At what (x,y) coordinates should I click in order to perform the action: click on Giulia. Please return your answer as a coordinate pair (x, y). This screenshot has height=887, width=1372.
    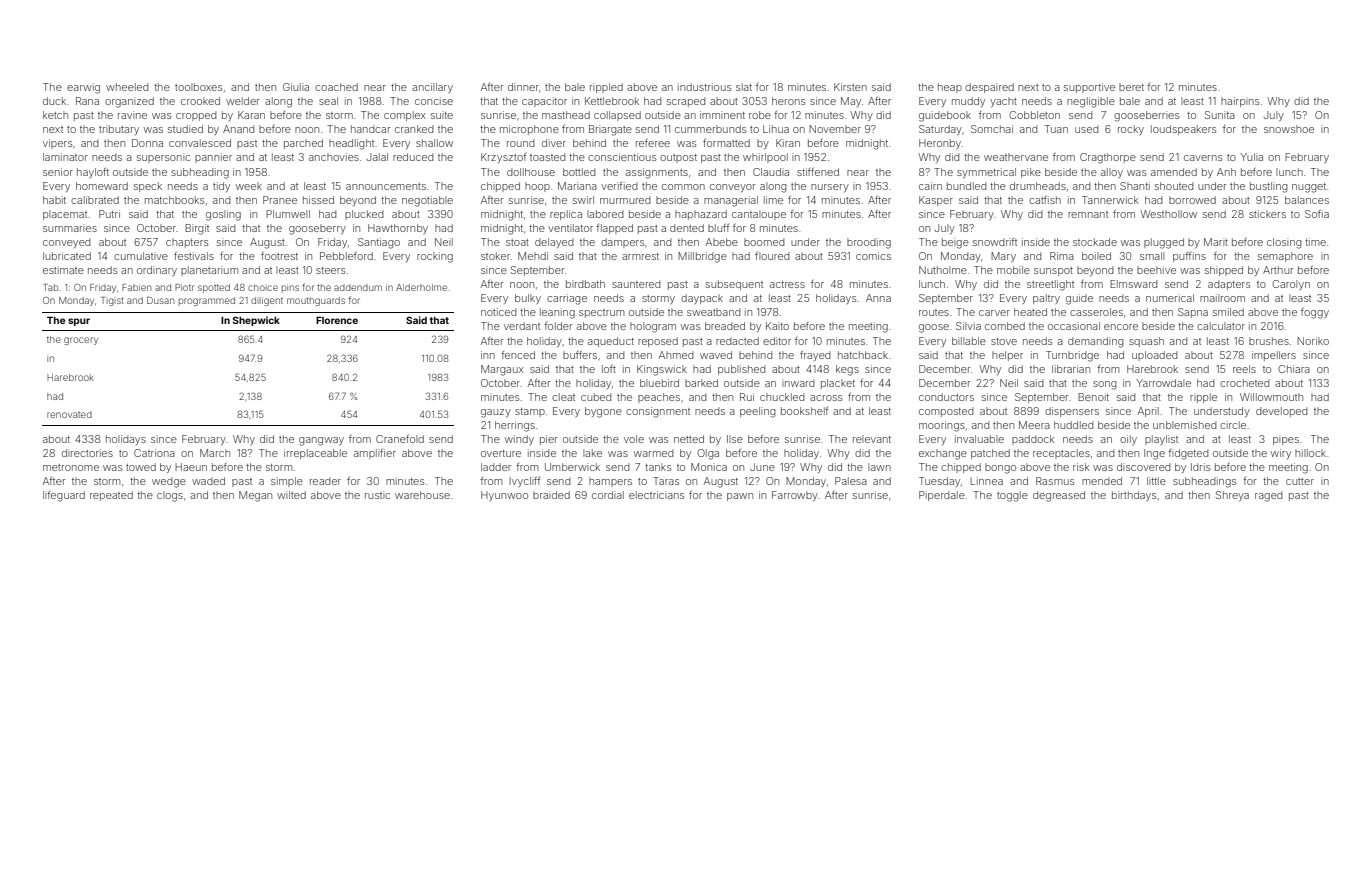
    Looking at the image, I should click on (296, 87).
